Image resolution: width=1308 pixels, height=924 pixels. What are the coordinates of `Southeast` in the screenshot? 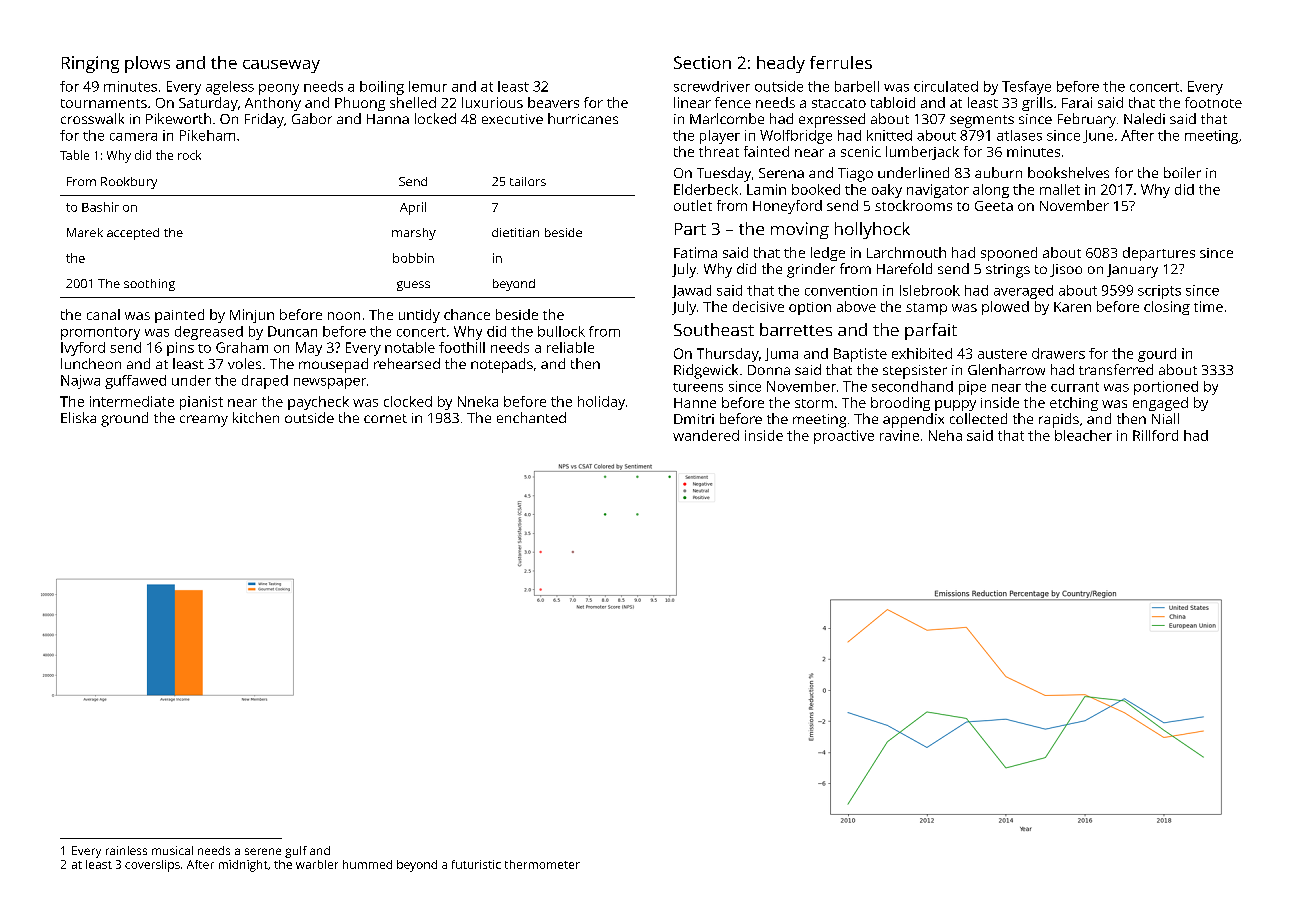 It's located at (714, 329).
